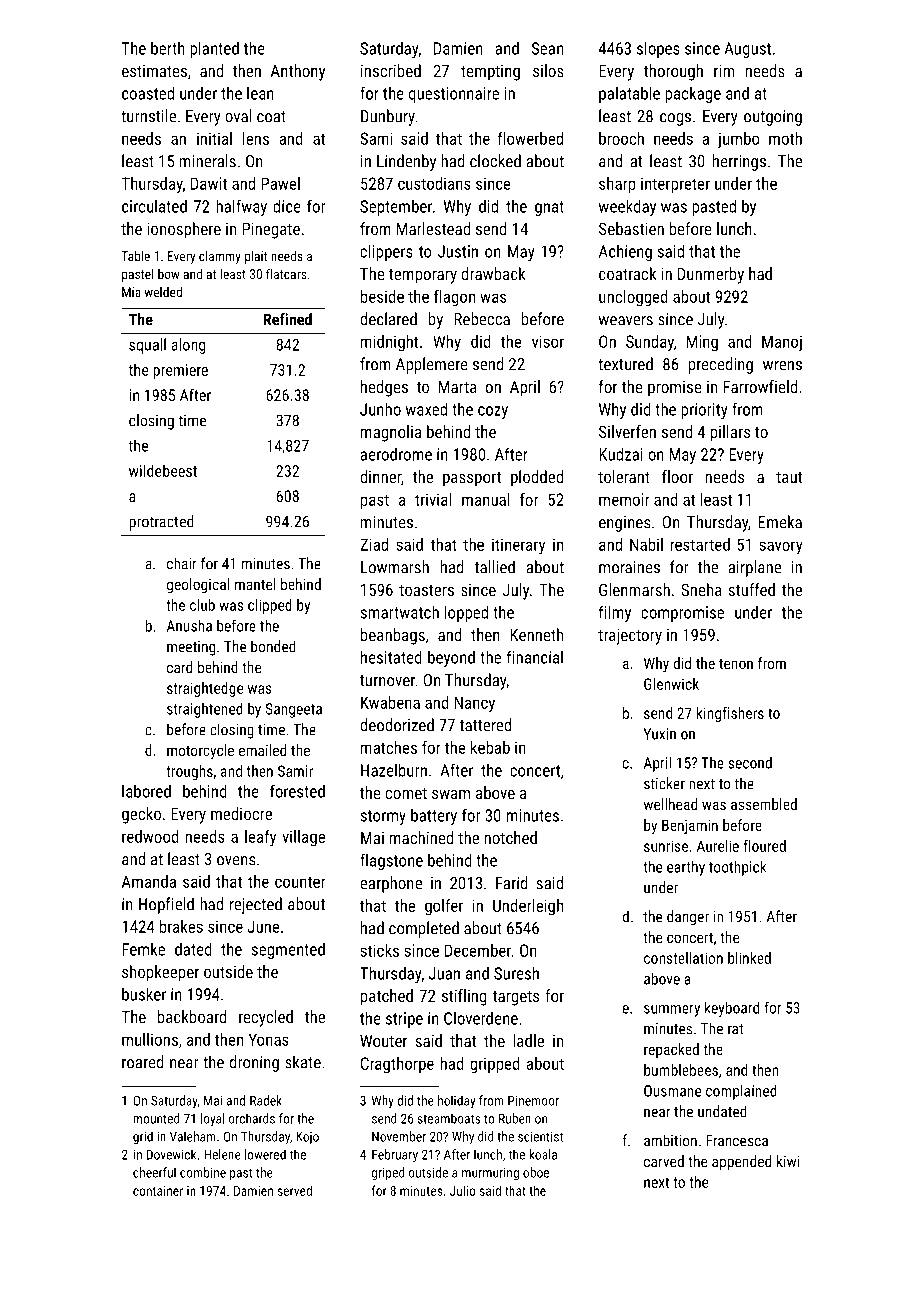 The image size is (924, 1308). Describe the element at coordinates (747, 50) in the screenshot. I see `August` at that location.
